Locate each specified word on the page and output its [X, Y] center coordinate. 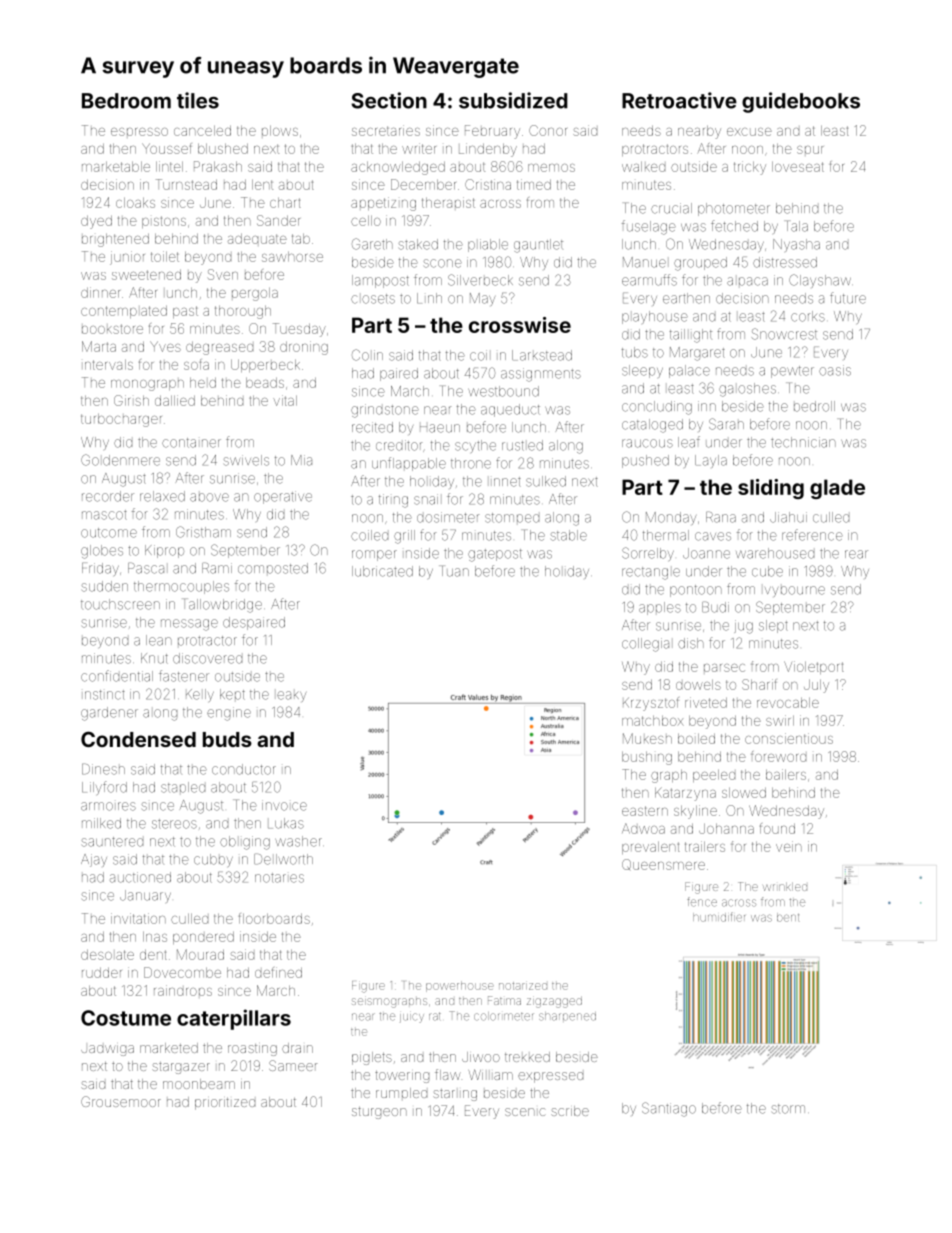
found [777, 828]
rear [856, 554]
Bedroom [126, 101]
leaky [291, 696]
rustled [522, 445]
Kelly [200, 695]
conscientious [789, 738]
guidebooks [801, 102]
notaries [279, 878]
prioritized [225, 1104]
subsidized [513, 100]
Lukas [286, 823]
